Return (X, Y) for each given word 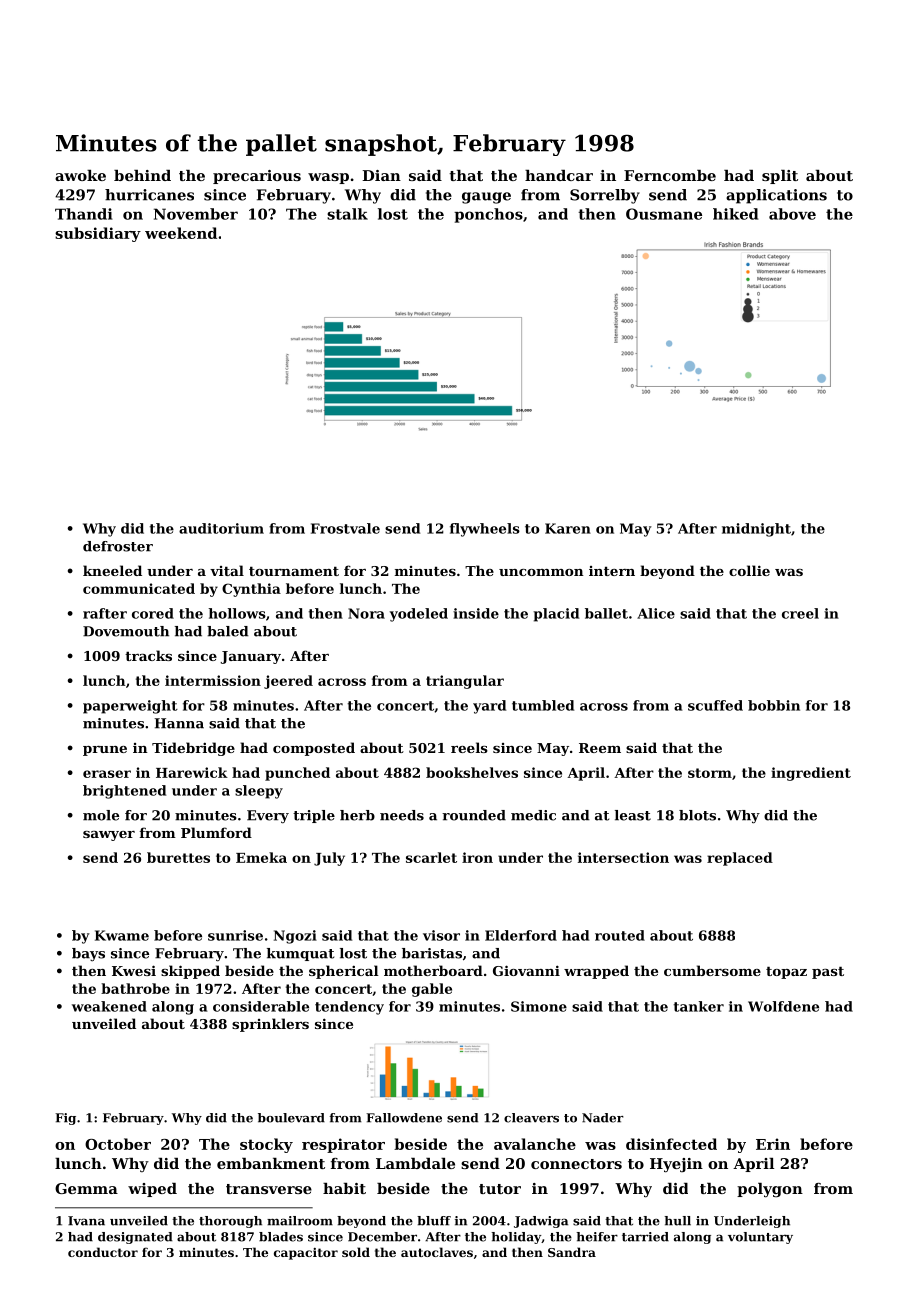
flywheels (485, 530)
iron (477, 857)
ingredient (811, 774)
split (780, 177)
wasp (328, 178)
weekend (181, 233)
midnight (756, 530)
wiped (152, 1190)
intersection (623, 857)
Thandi (84, 214)
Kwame (122, 935)
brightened (124, 792)
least (633, 815)
